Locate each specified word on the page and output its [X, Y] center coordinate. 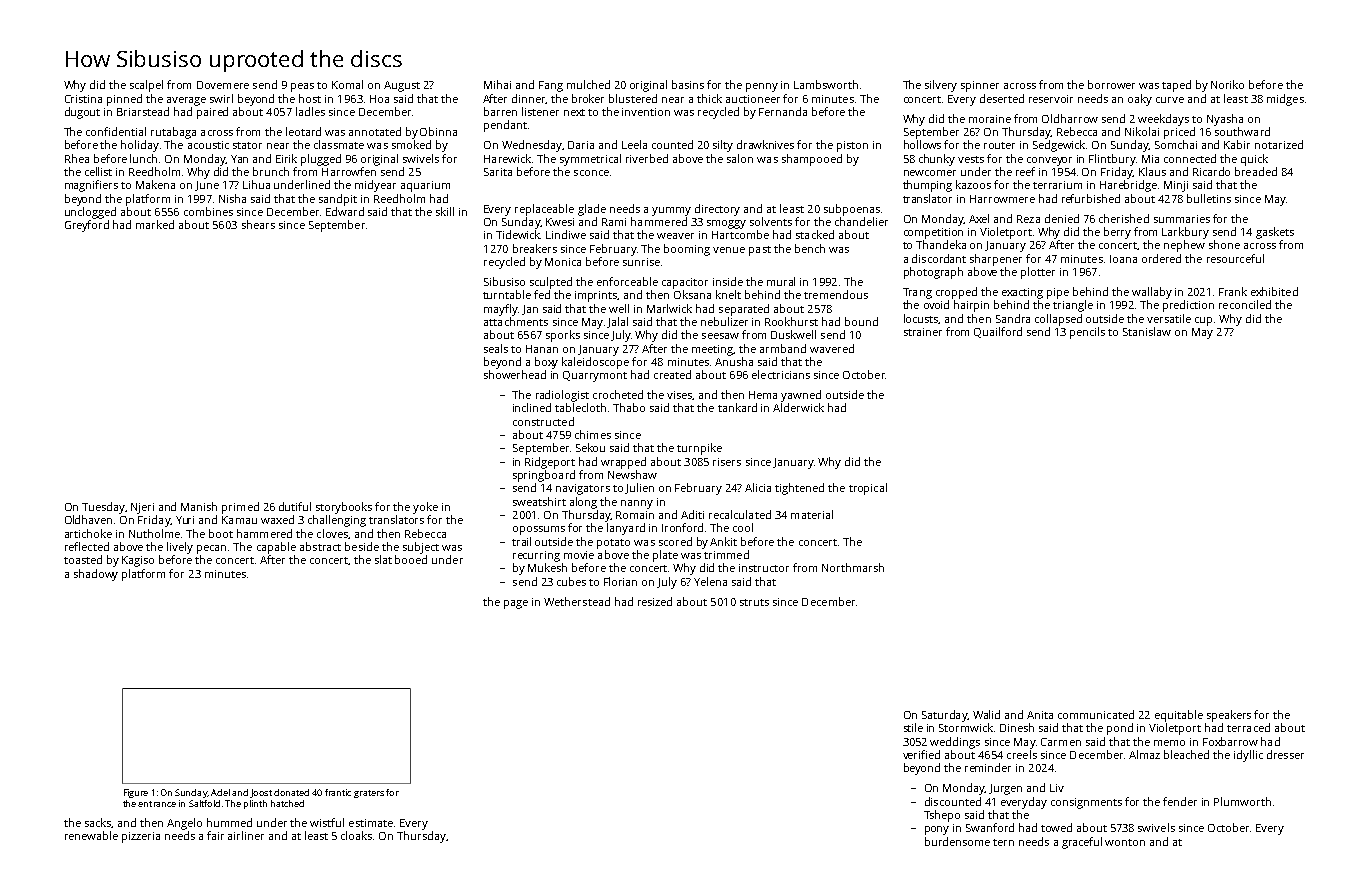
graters [369, 794]
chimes [593, 434]
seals [496, 348]
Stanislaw [1147, 331]
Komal [347, 84]
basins [688, 84]
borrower [1111, 84]
